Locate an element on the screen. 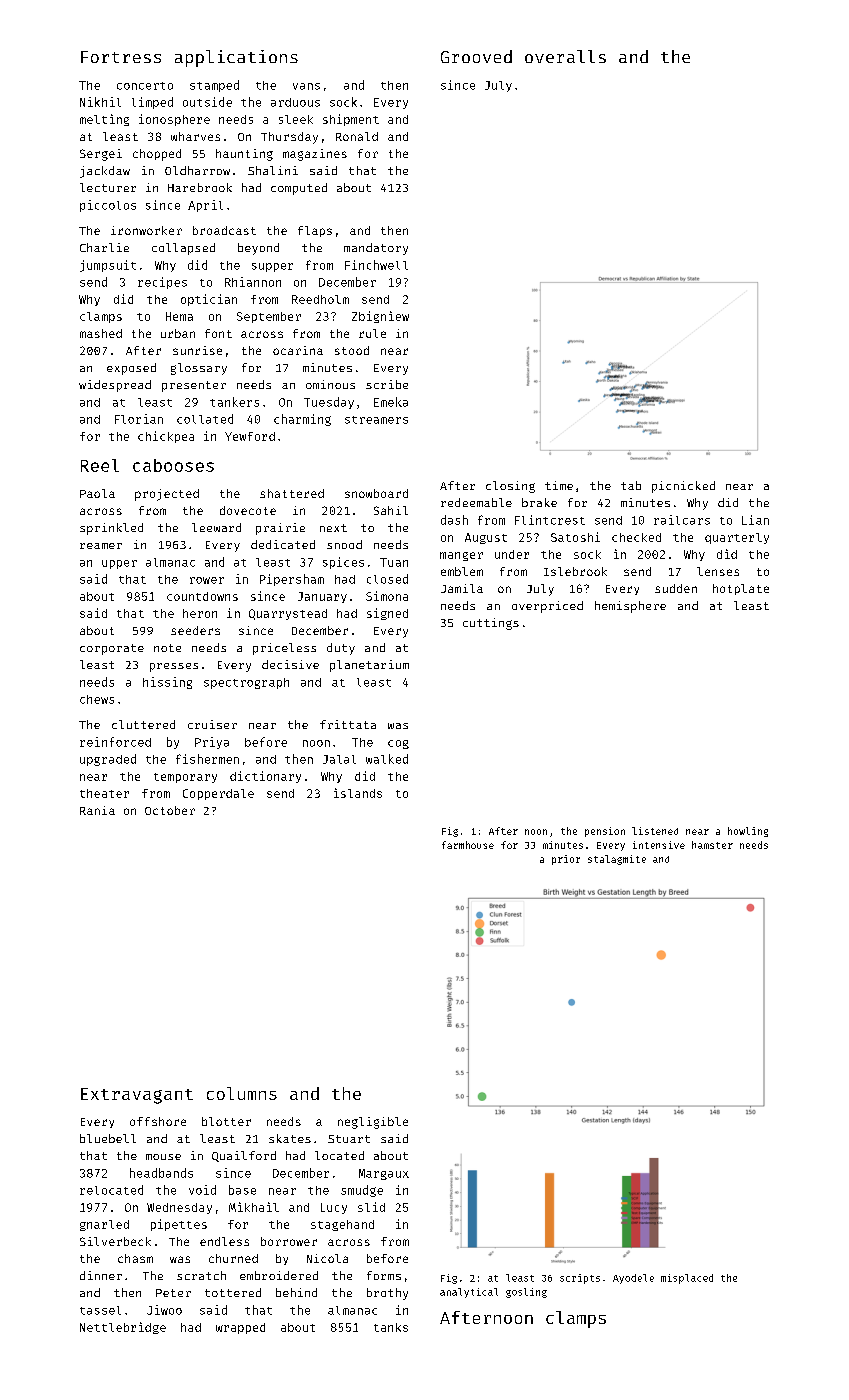 The width and height of the screenshot is (849, 1400). broadcast is located at coordinates (224, 230).
